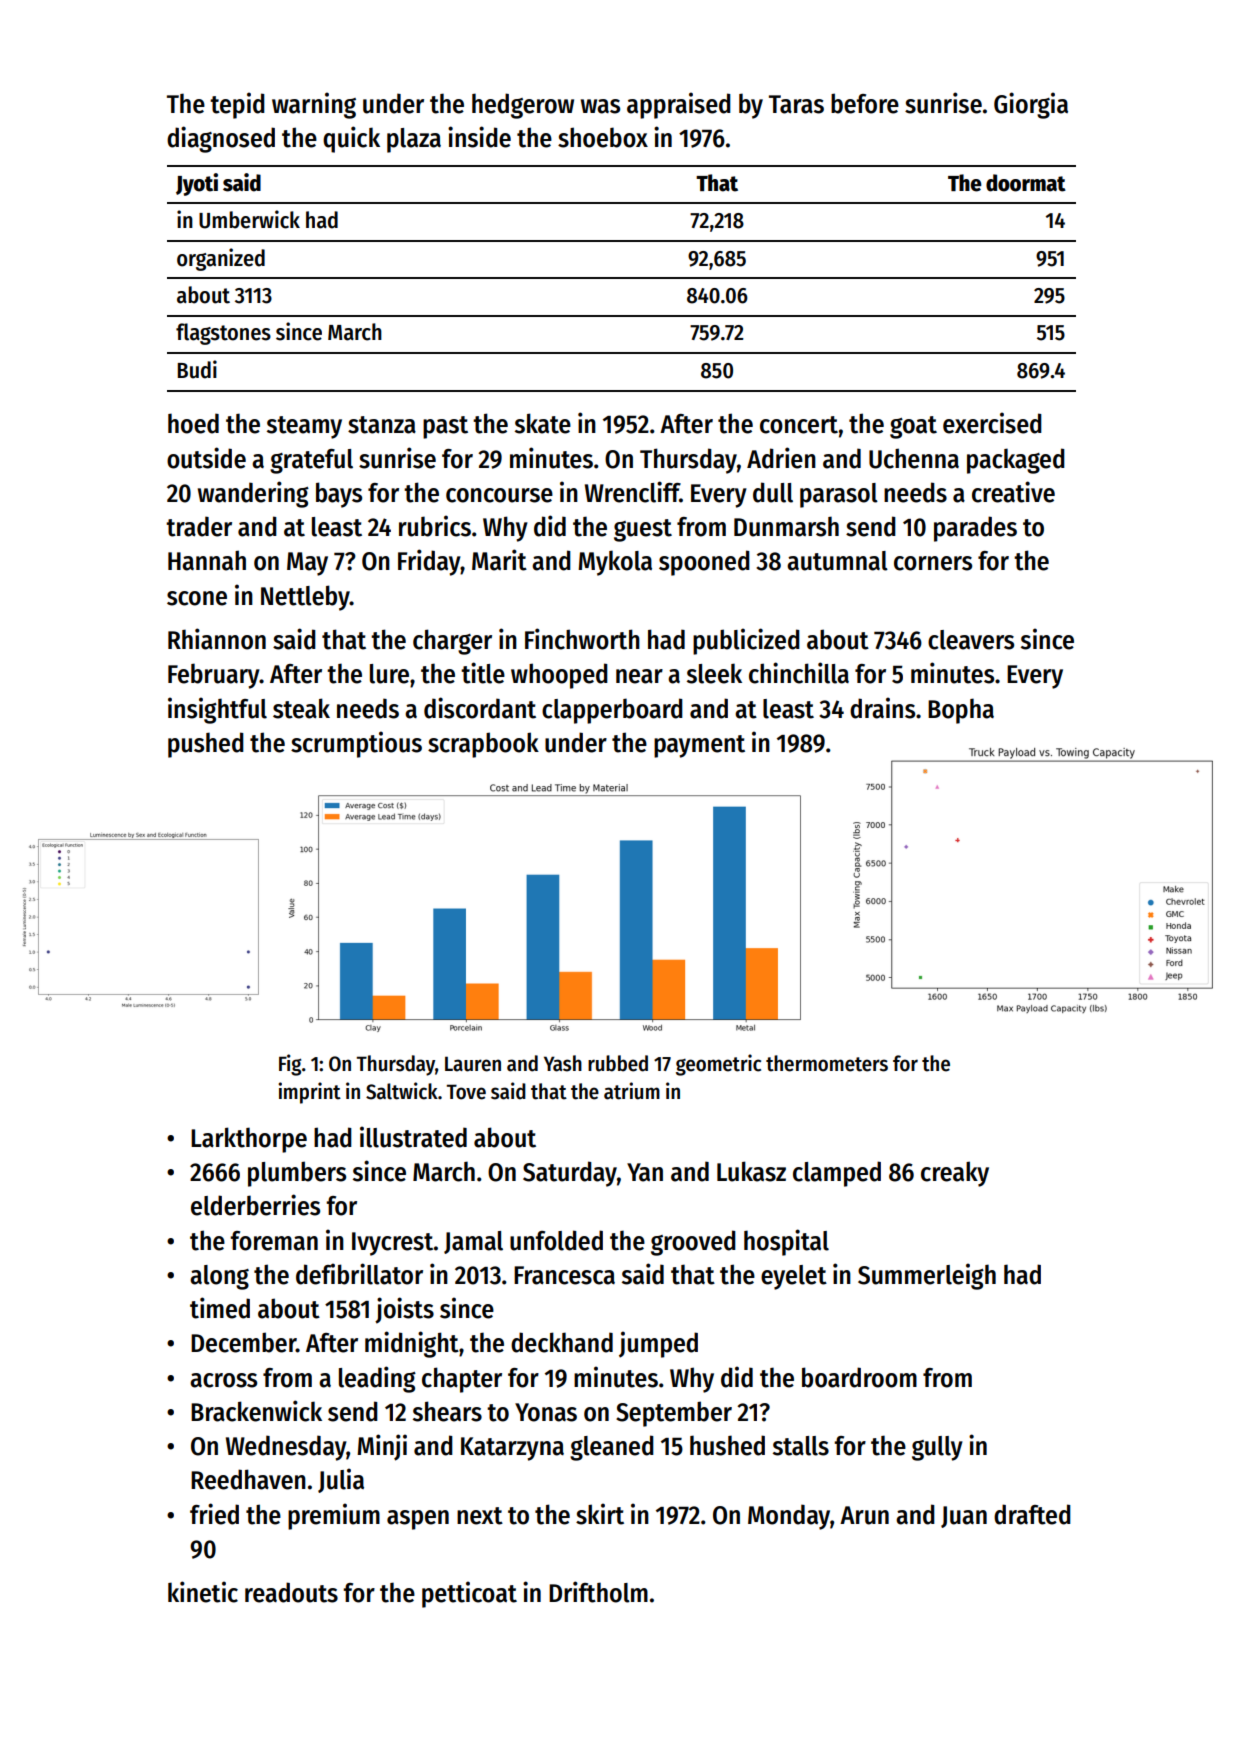 This screenshot has width=1242, height=1757. I want to click on jumped, so click(658, 1344).
